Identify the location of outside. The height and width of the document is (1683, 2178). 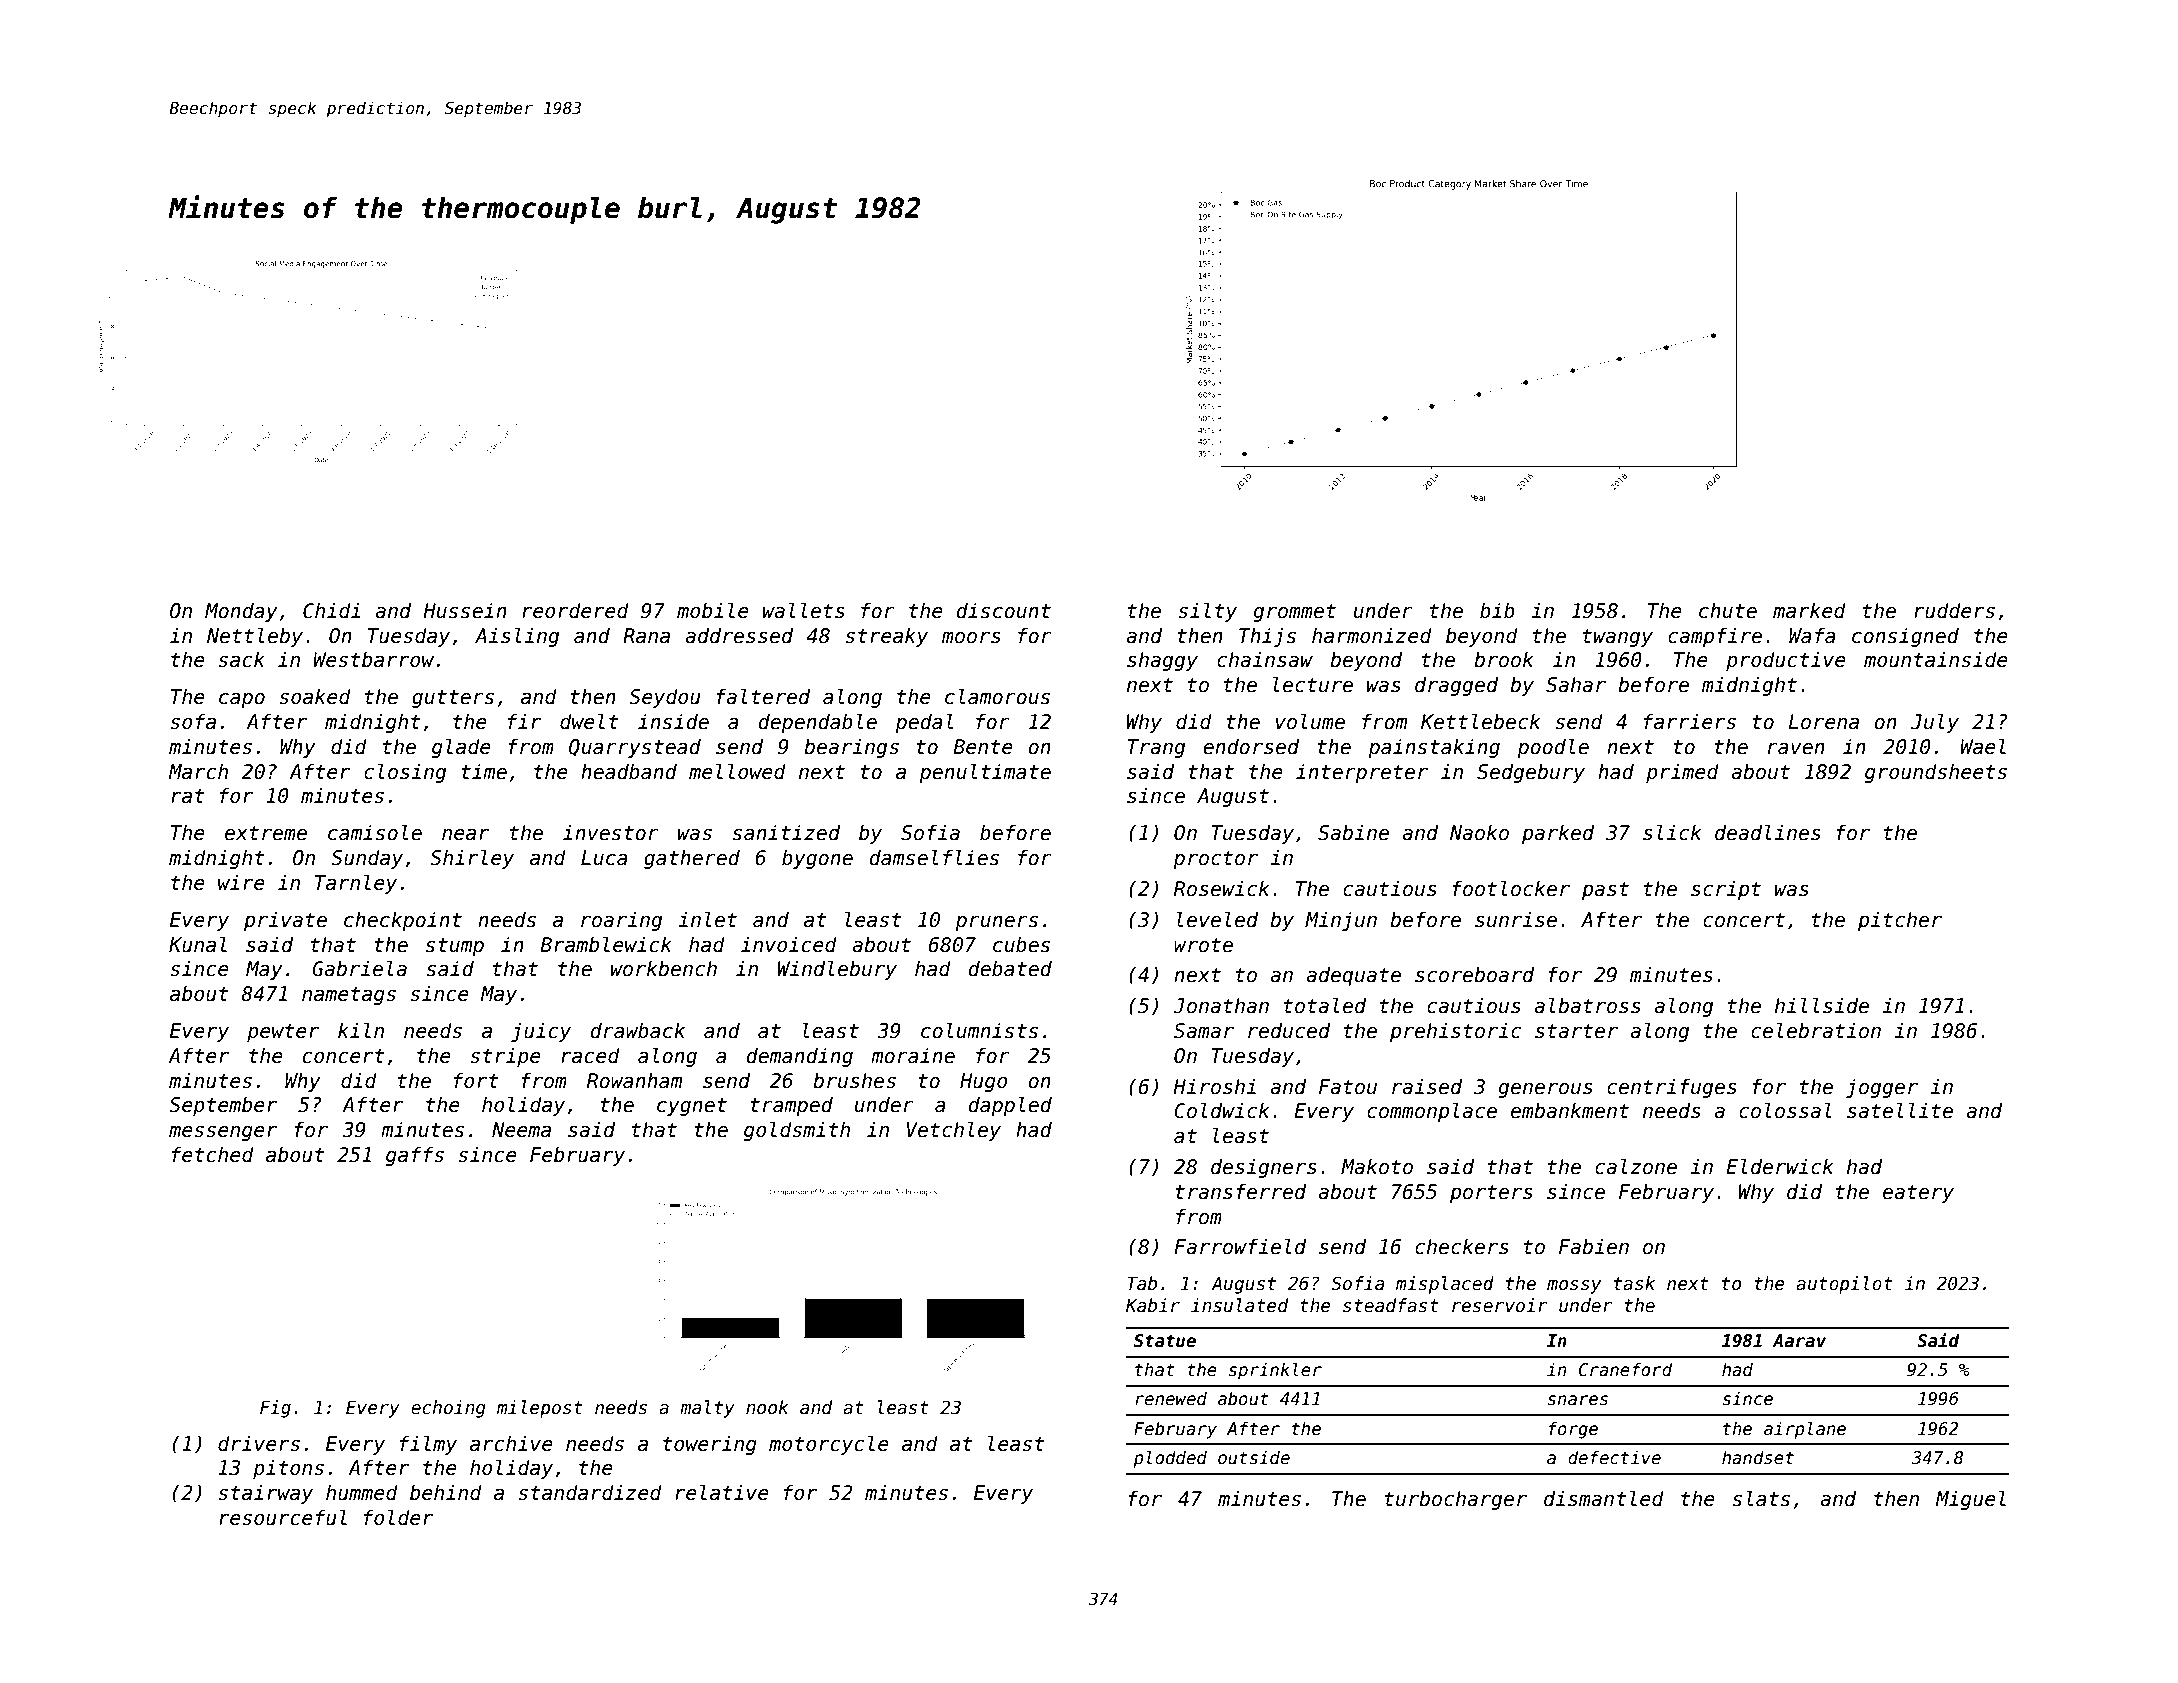
(1254, 1457).
